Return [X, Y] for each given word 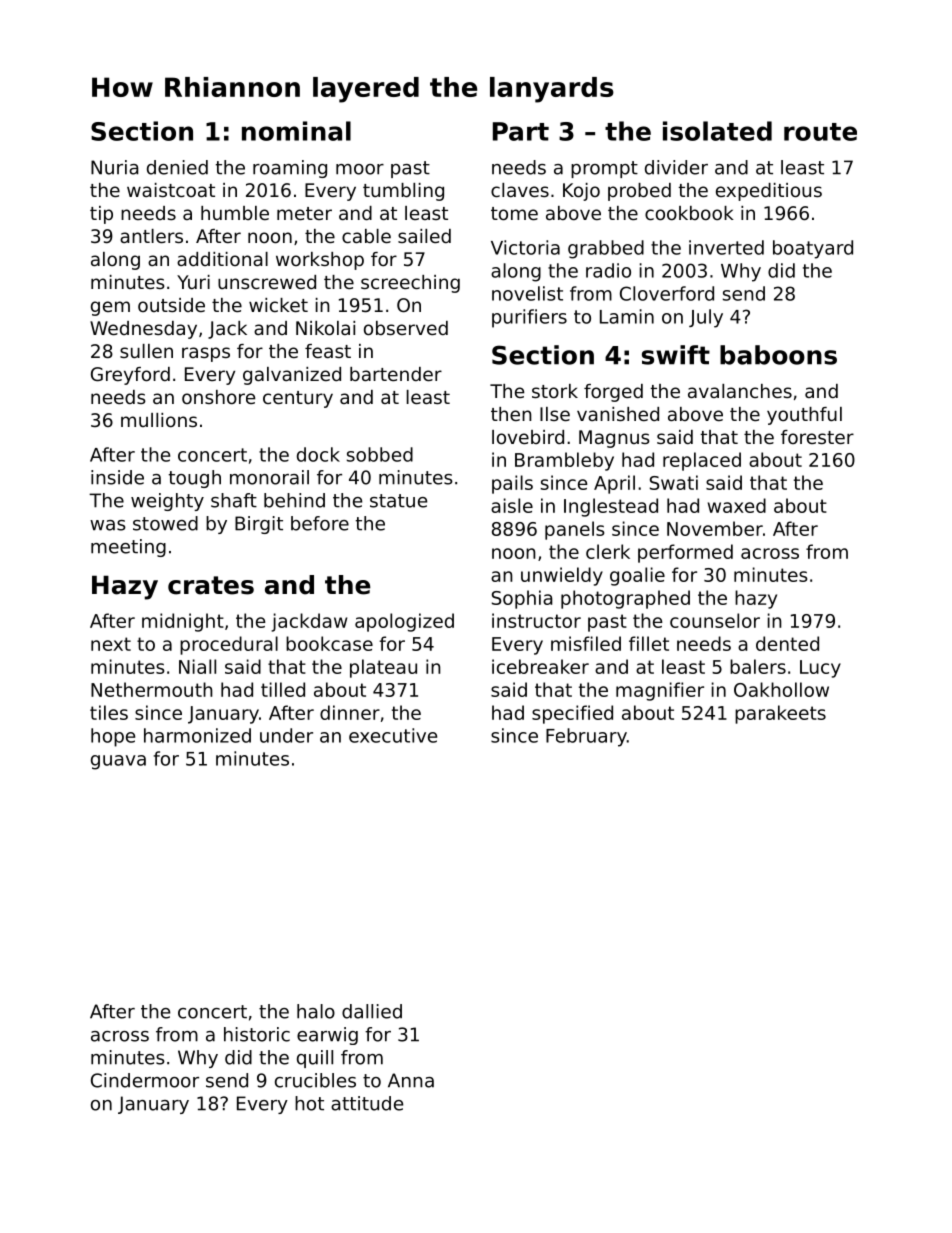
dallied [372, 1011]
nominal [296, 131]
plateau [383, 668]
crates [211, 585]
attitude [367, 1103]
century [298, 399]
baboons [778, 355]
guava [118, 762]
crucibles [315, 1080]
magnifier [660, 691]
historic [257, 1034]
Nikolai [325, 328]
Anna [411, 1080]
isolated [717, 131]
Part [521, 131]
